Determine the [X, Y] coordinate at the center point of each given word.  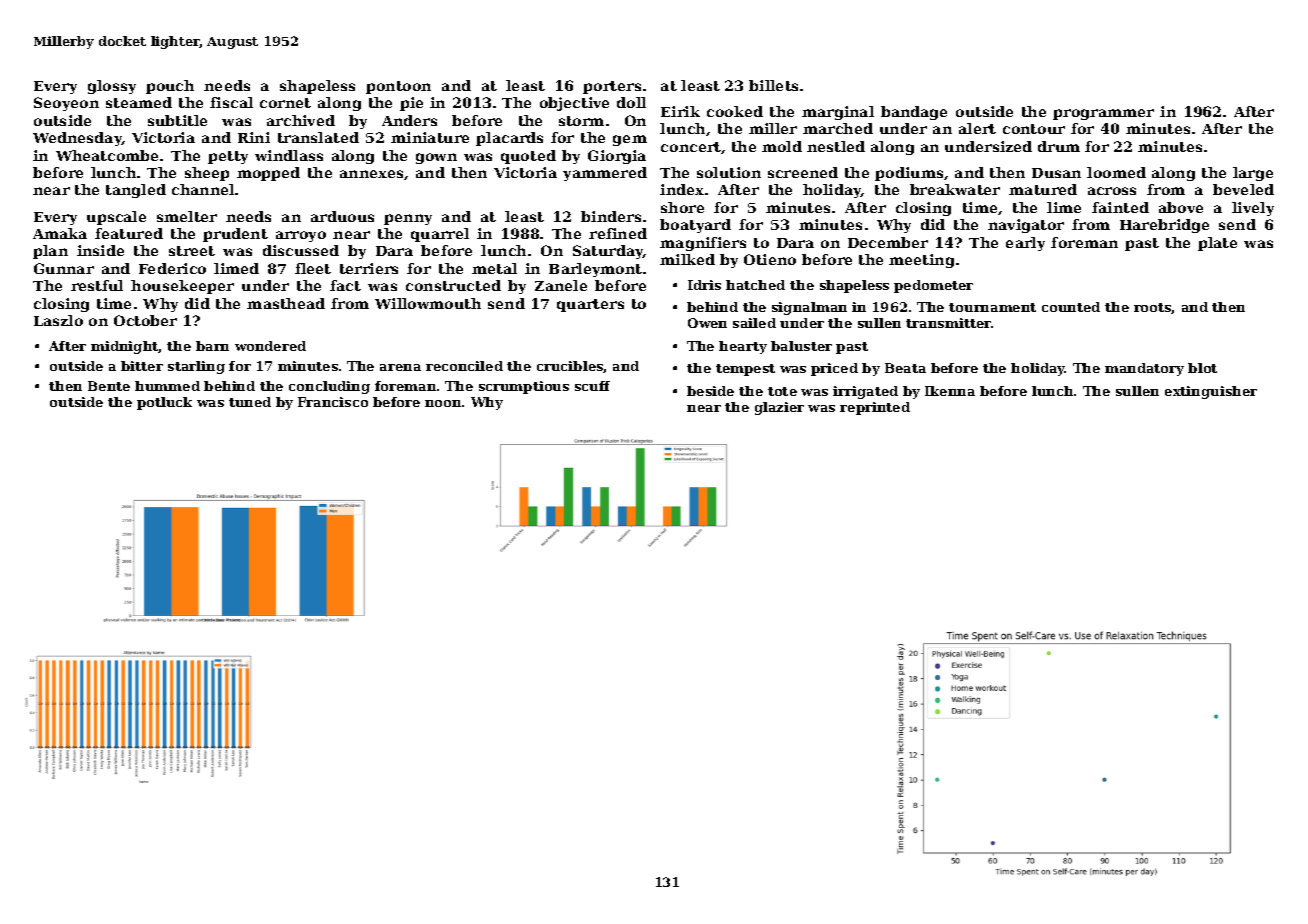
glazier [779, 408]
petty [228, 157]
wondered [270, 346]
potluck [164, 403]
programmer [1103, 114]
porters [612, 87]
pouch [170, 87]
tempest [745, 370]
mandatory [1144, 369]
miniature [430, 137]
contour [1034, 129]
